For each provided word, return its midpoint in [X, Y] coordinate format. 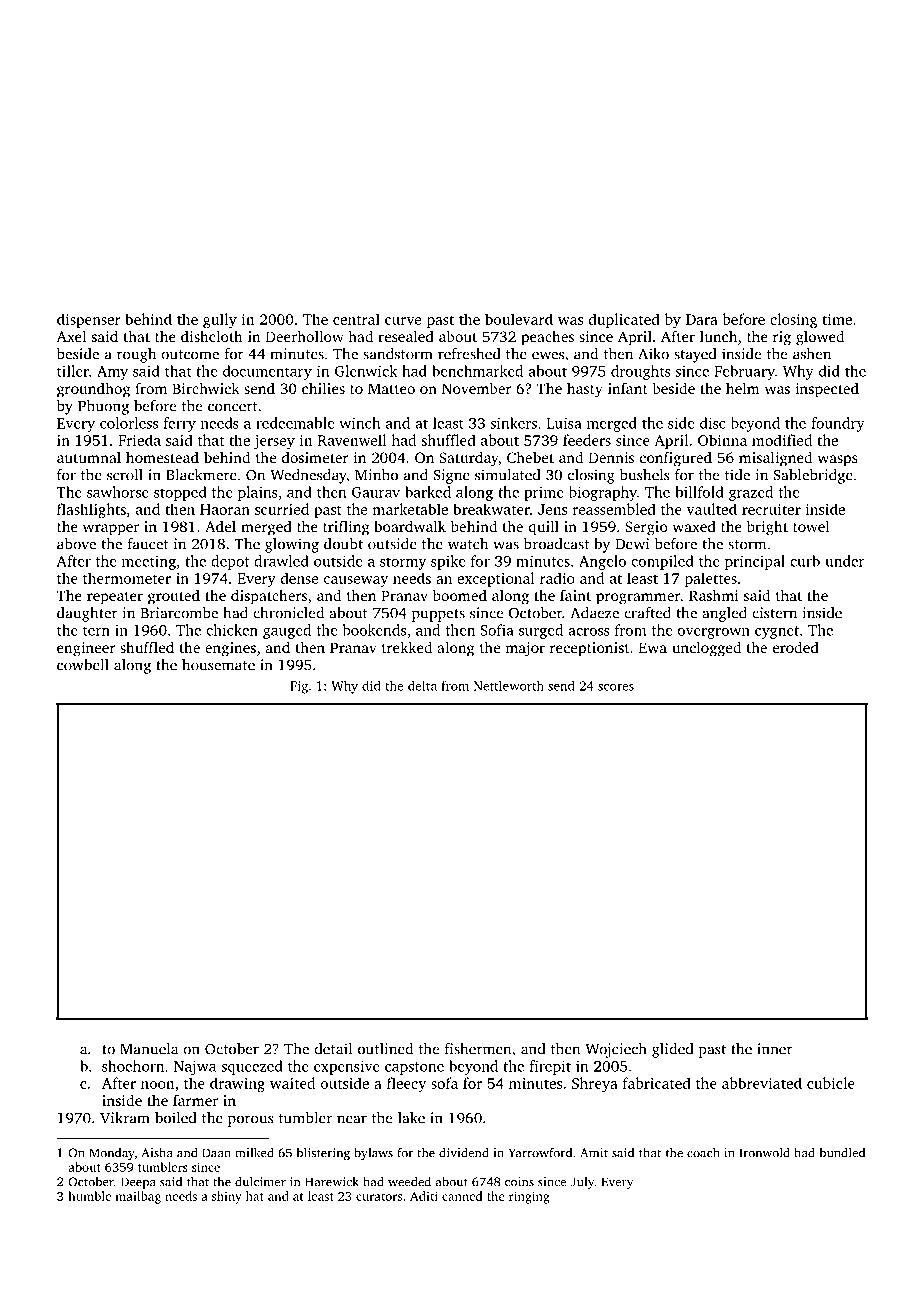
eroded [796, 647]
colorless [129, 423]
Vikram [125, 1118]
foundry [838, 424]
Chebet [530, 457]
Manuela [149, 1049]
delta [422, 686]
